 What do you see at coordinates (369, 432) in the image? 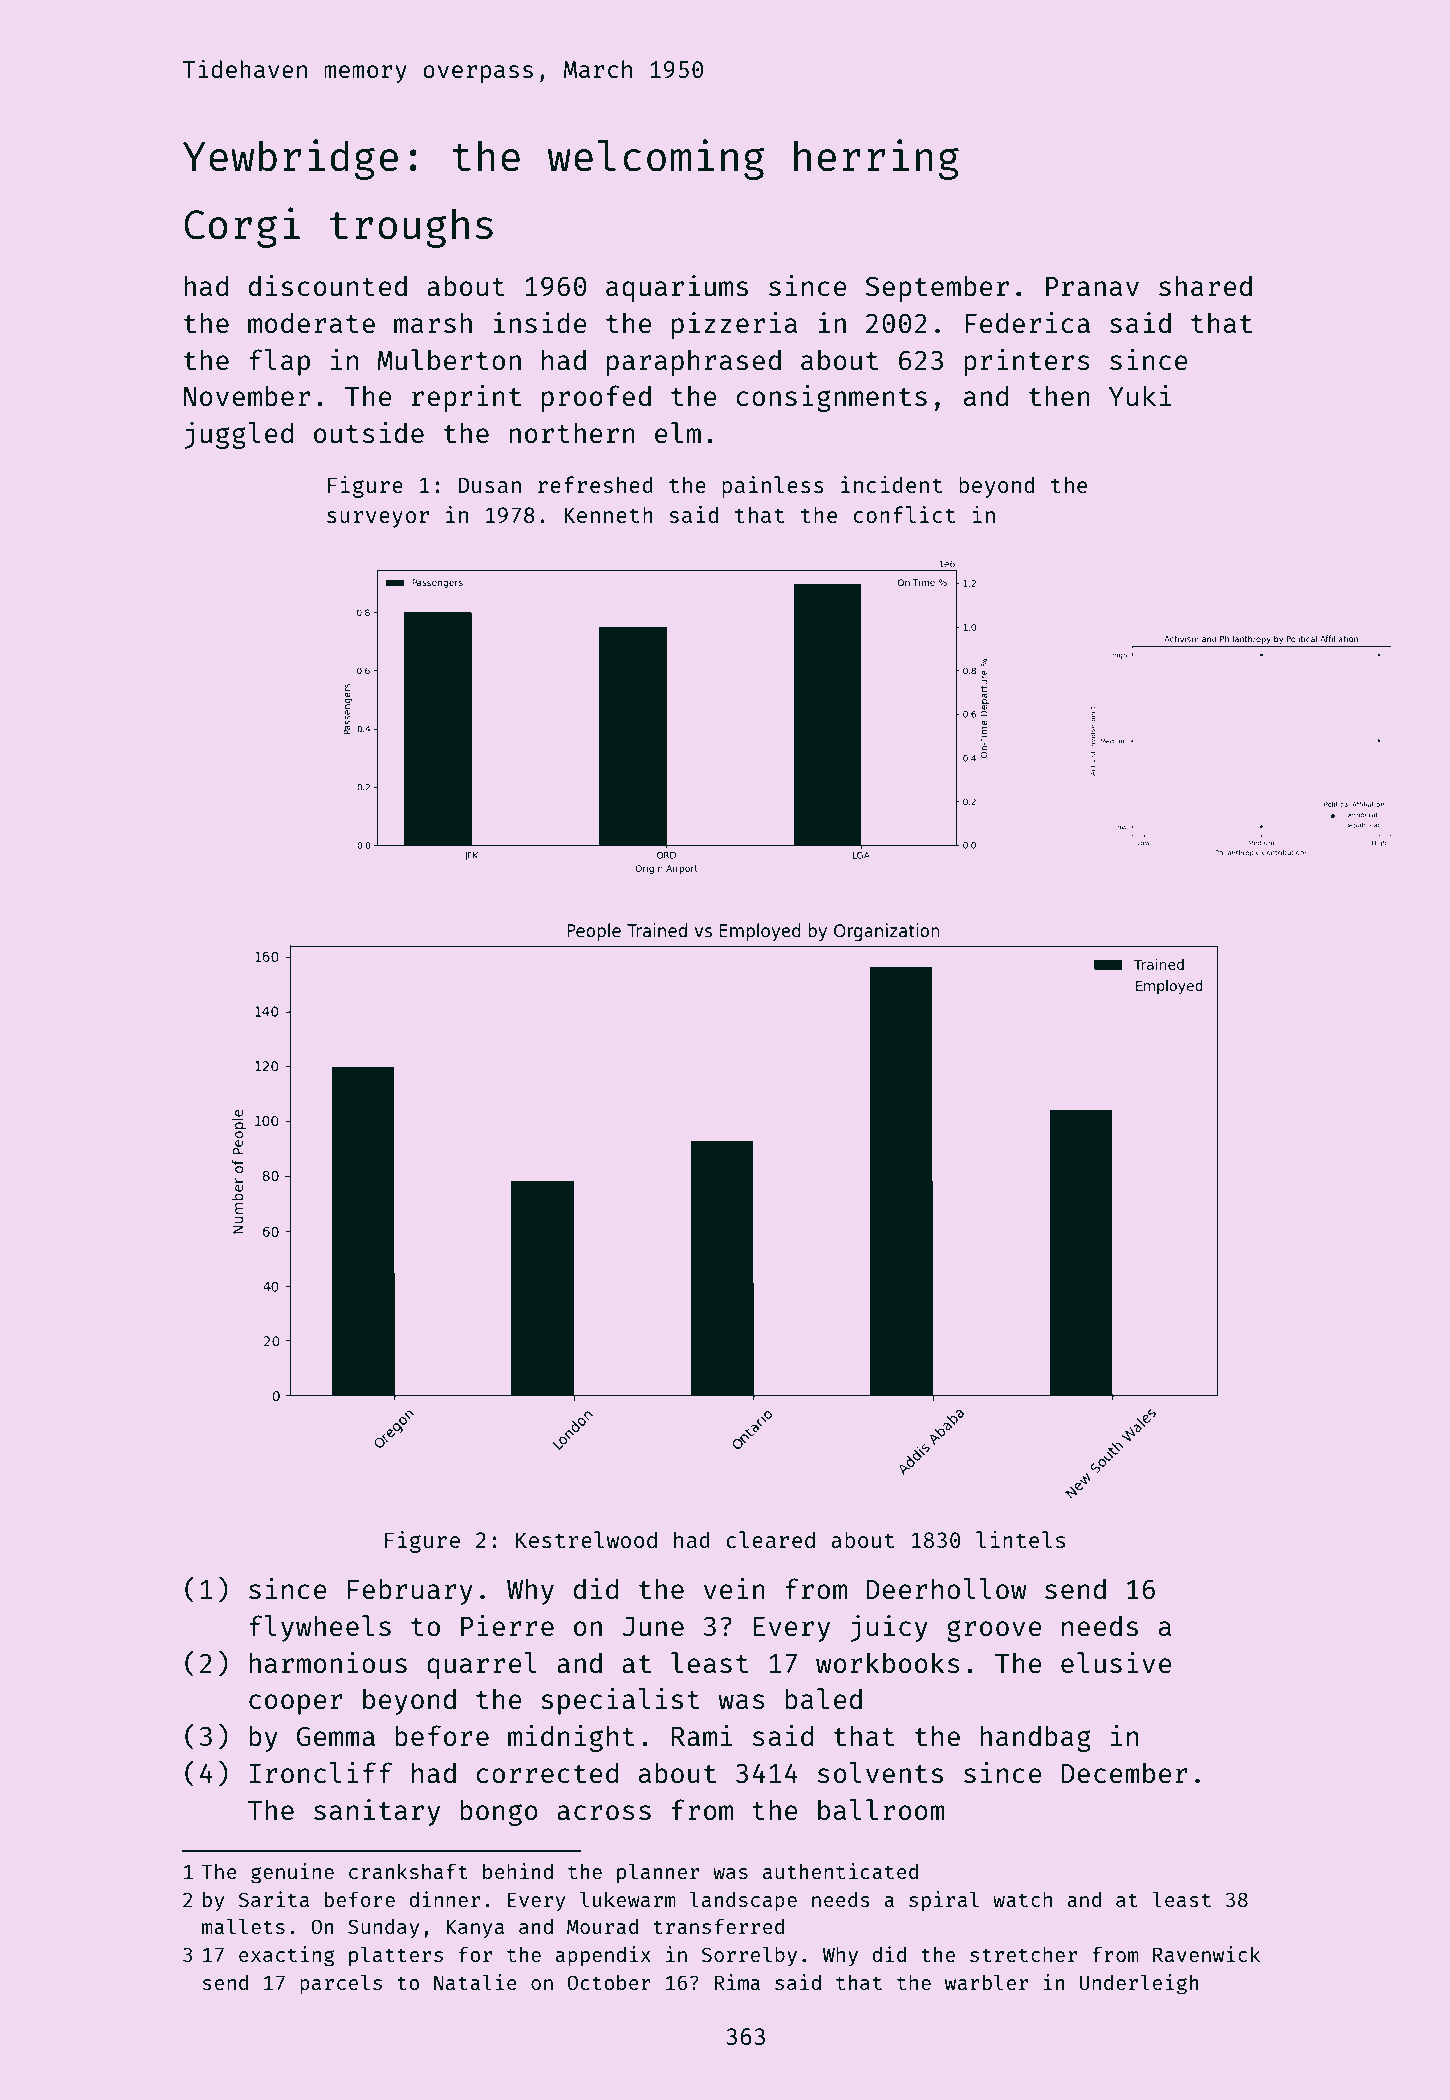
I see `outside` at bounding box center [369, 432].
